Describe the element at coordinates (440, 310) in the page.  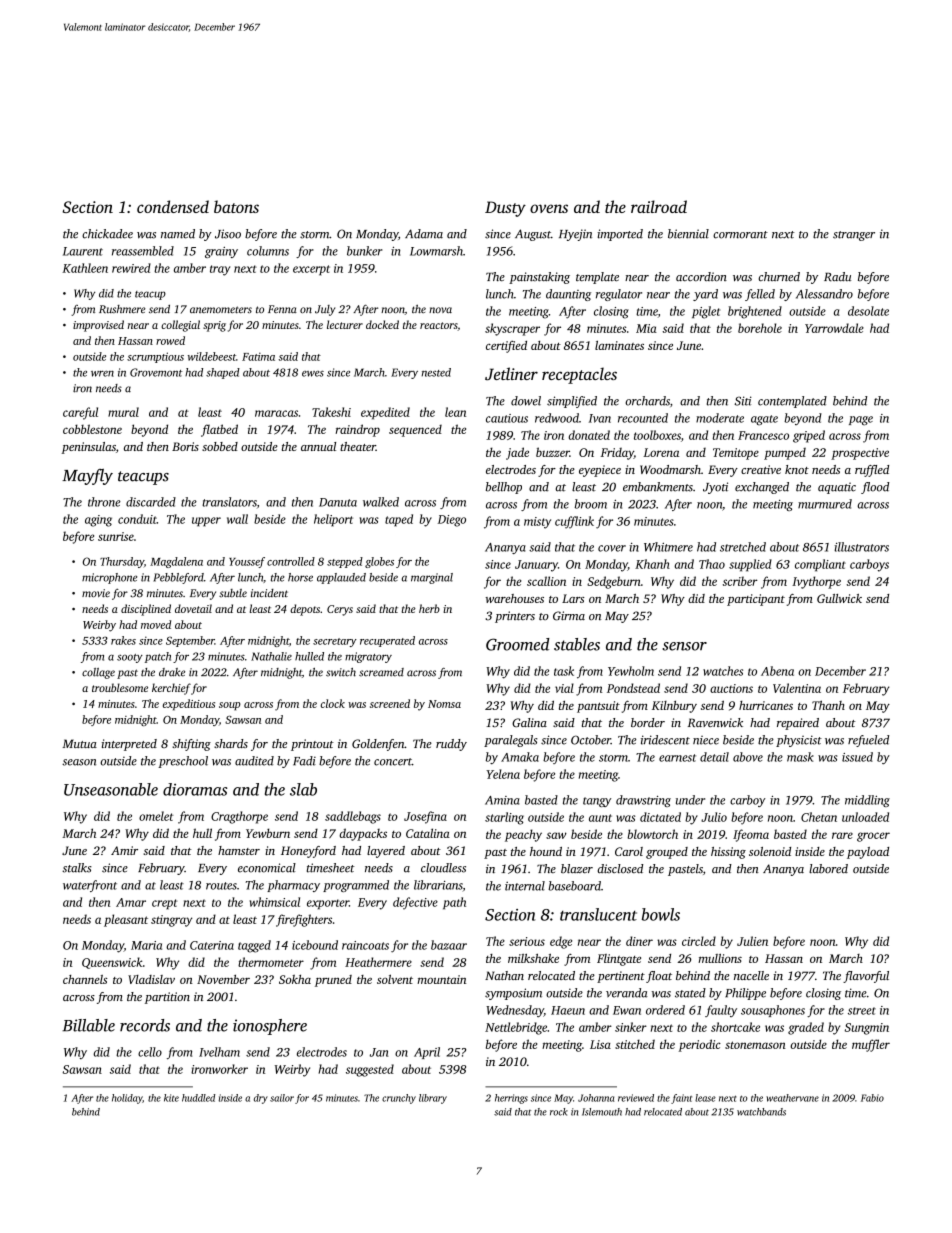
I see `nova` at that location.
